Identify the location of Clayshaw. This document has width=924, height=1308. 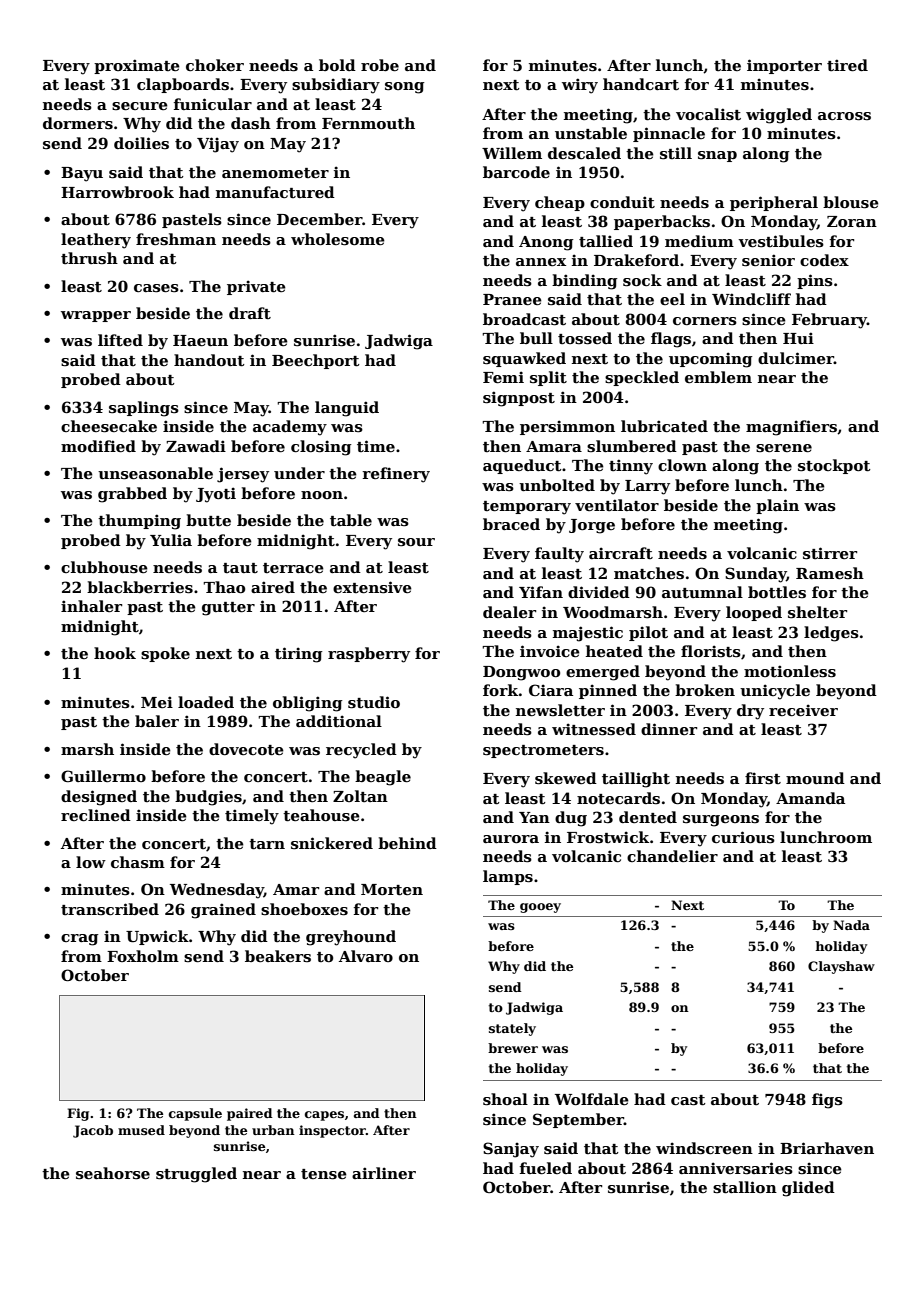
(841, 967).
